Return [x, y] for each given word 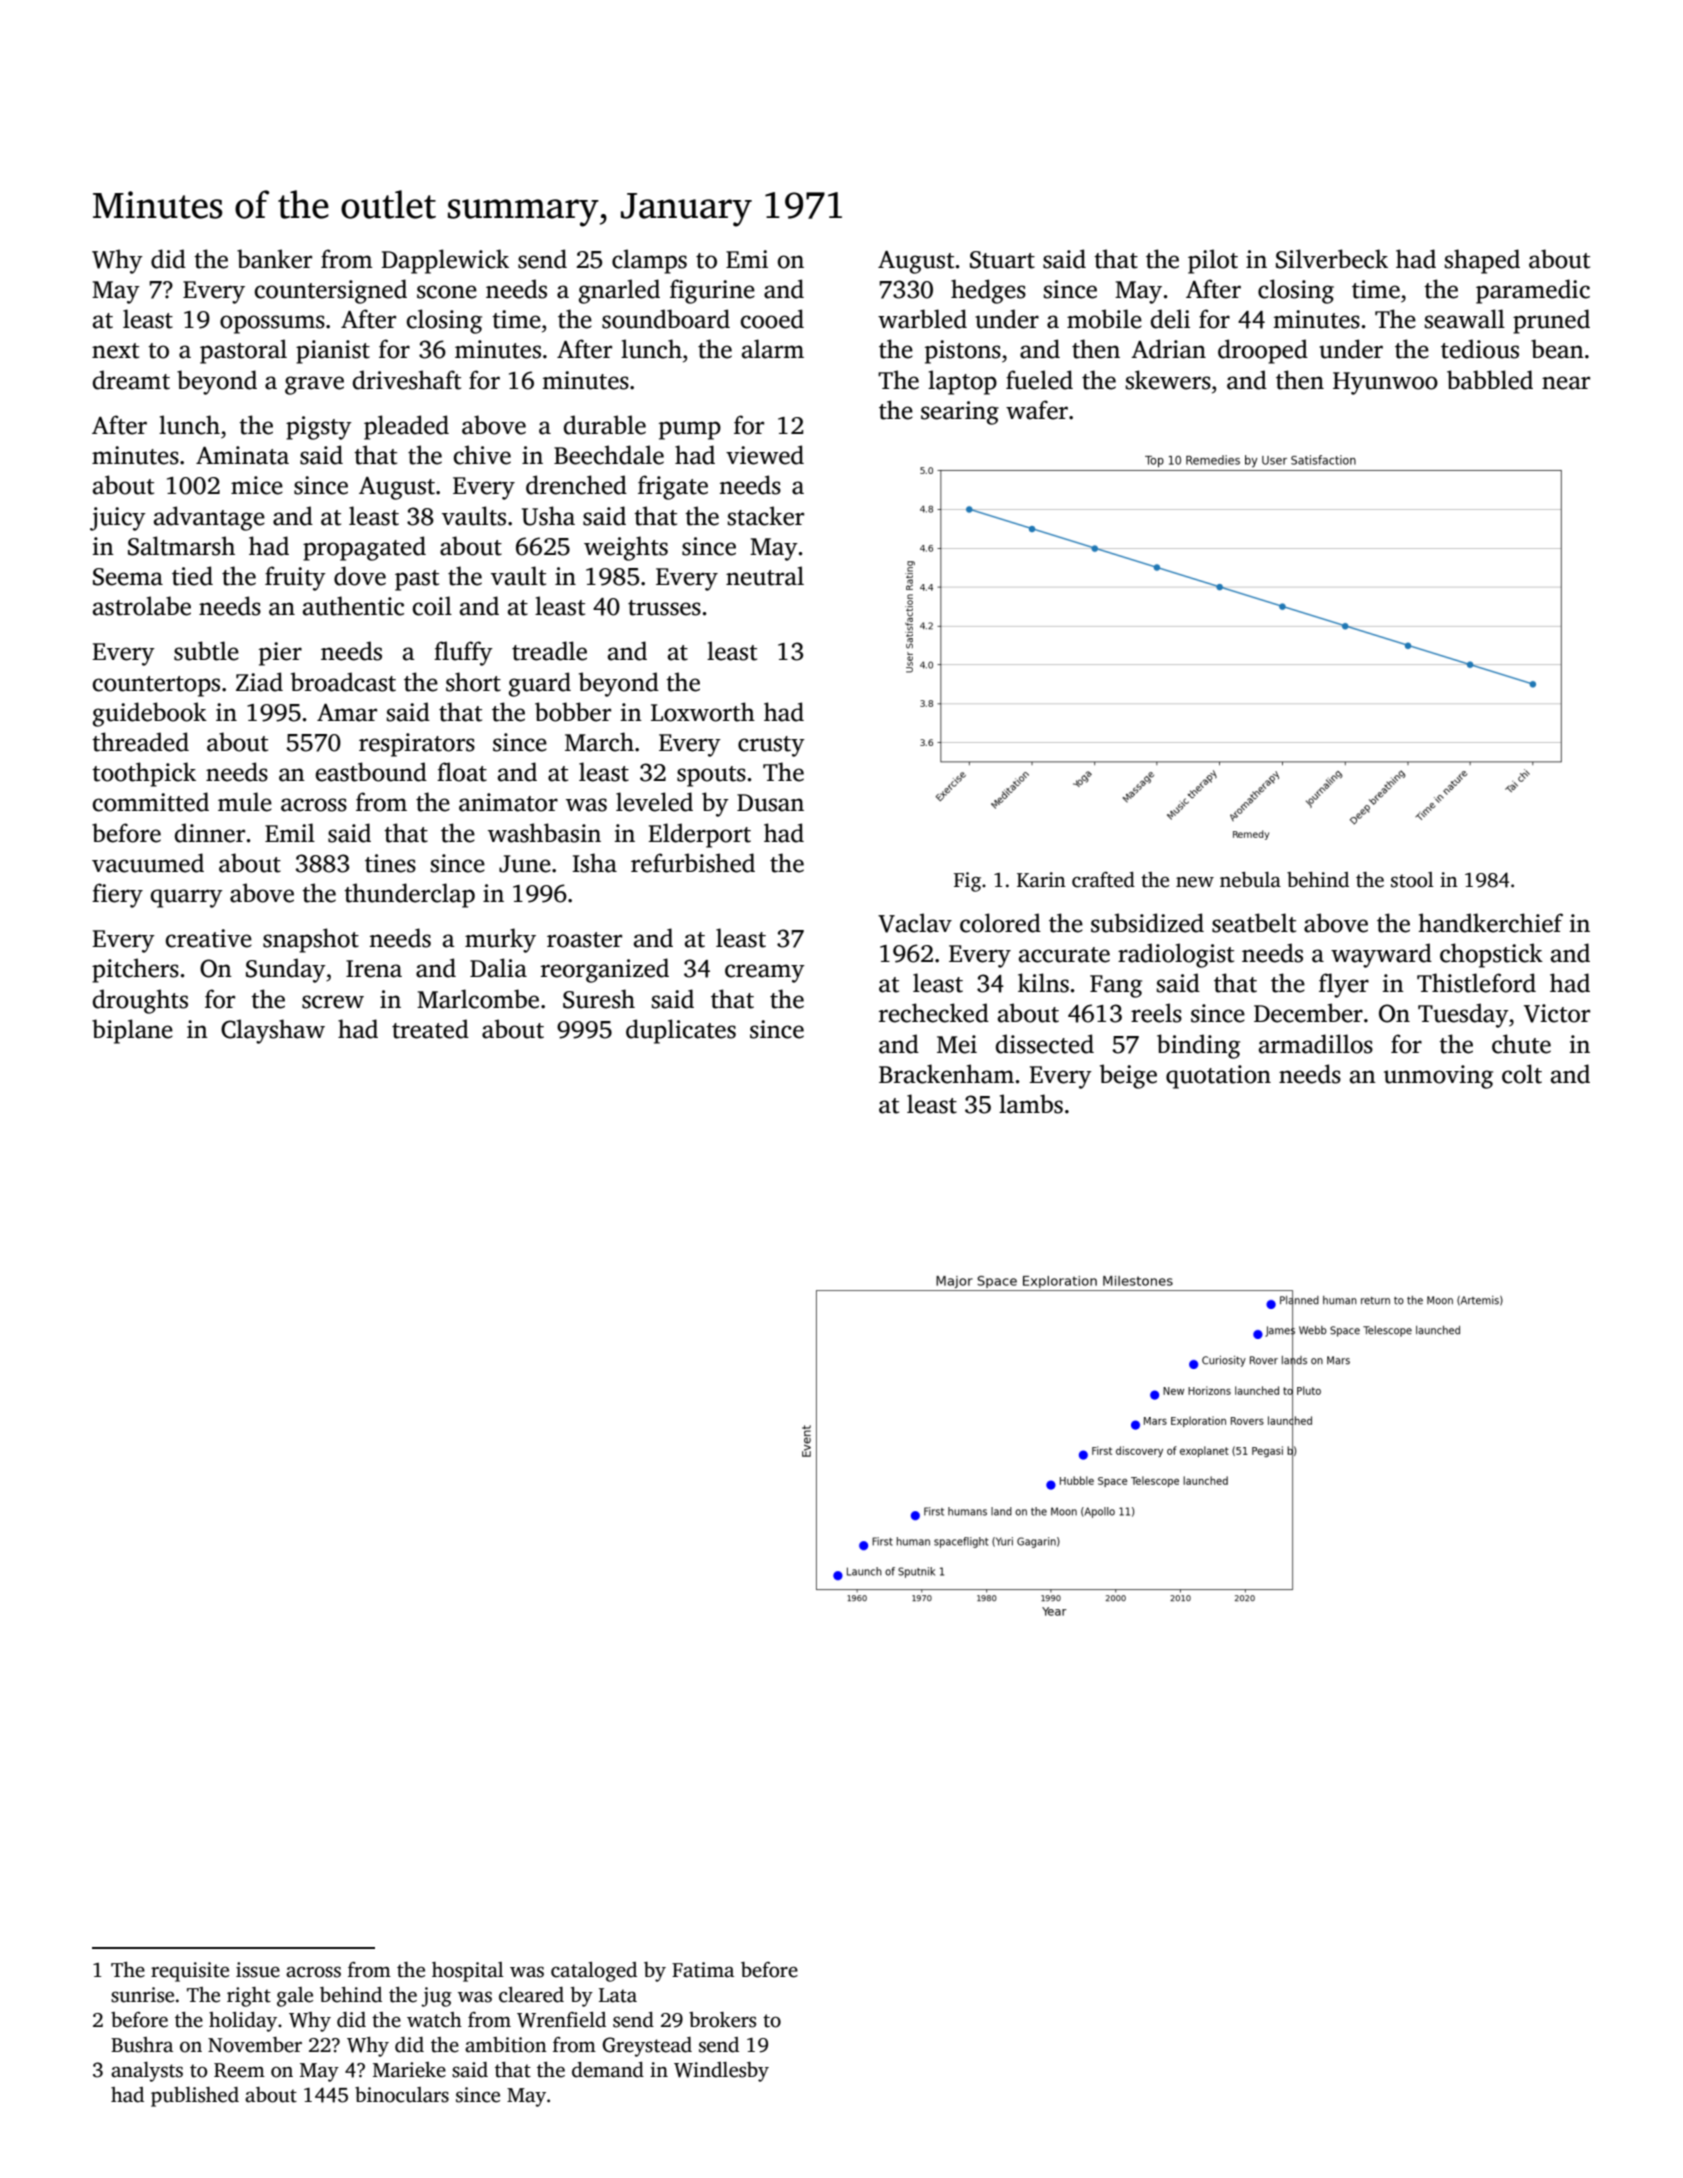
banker [274, 259]
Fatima [703, 1970]
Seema [128, 577]
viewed [765, 455]
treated [430, 1029]
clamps [649, 261]
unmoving [1438, 1077]
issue [258, 1970]
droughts [140, 1001]
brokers [722, 2020]
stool [1412, 880]
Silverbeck [1332, 259]
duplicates [681, 1031]
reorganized [605, 970]
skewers [1168, 380]
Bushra [142, 2045]
